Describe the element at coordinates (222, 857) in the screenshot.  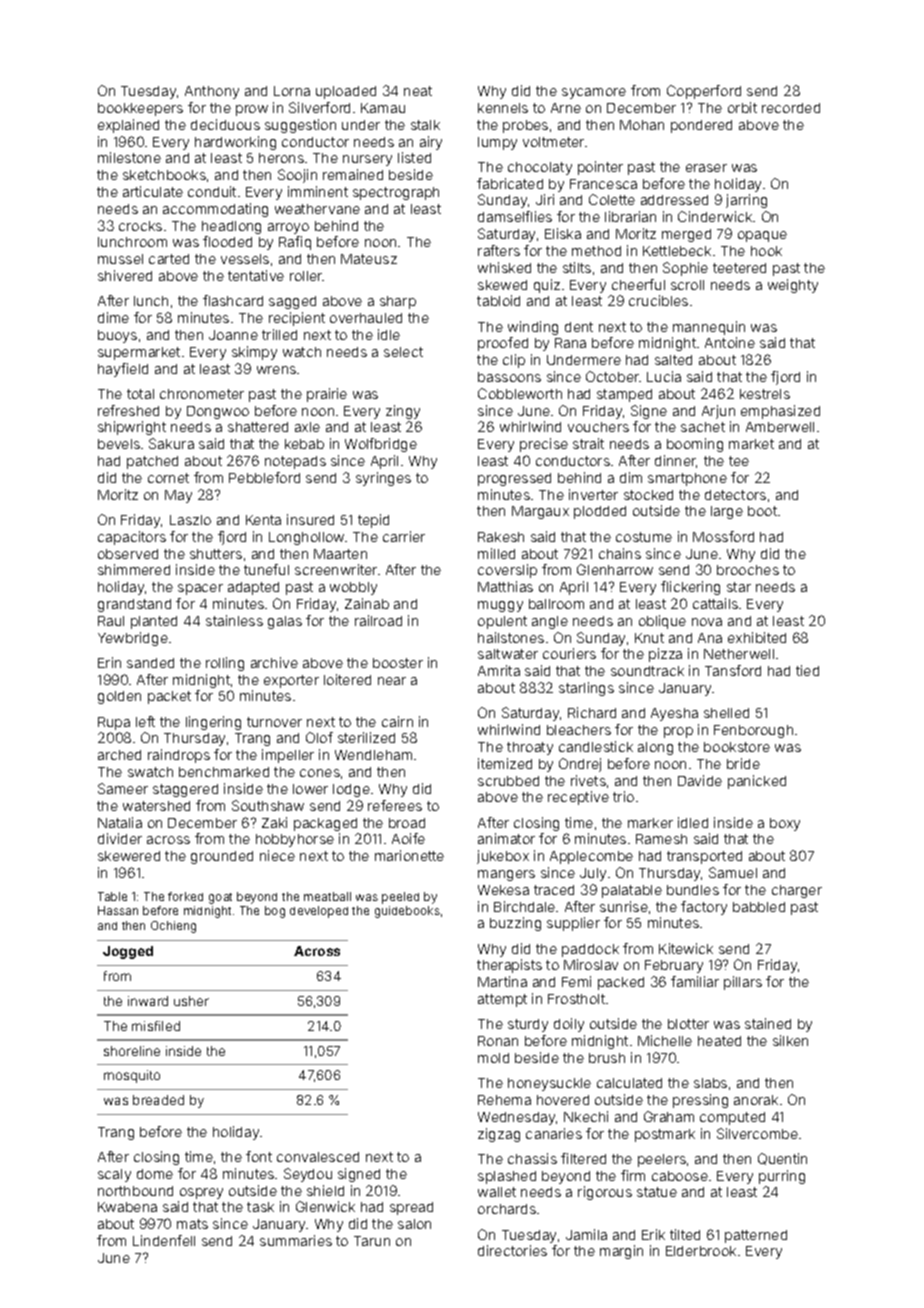
I see `grounded` at that location.
